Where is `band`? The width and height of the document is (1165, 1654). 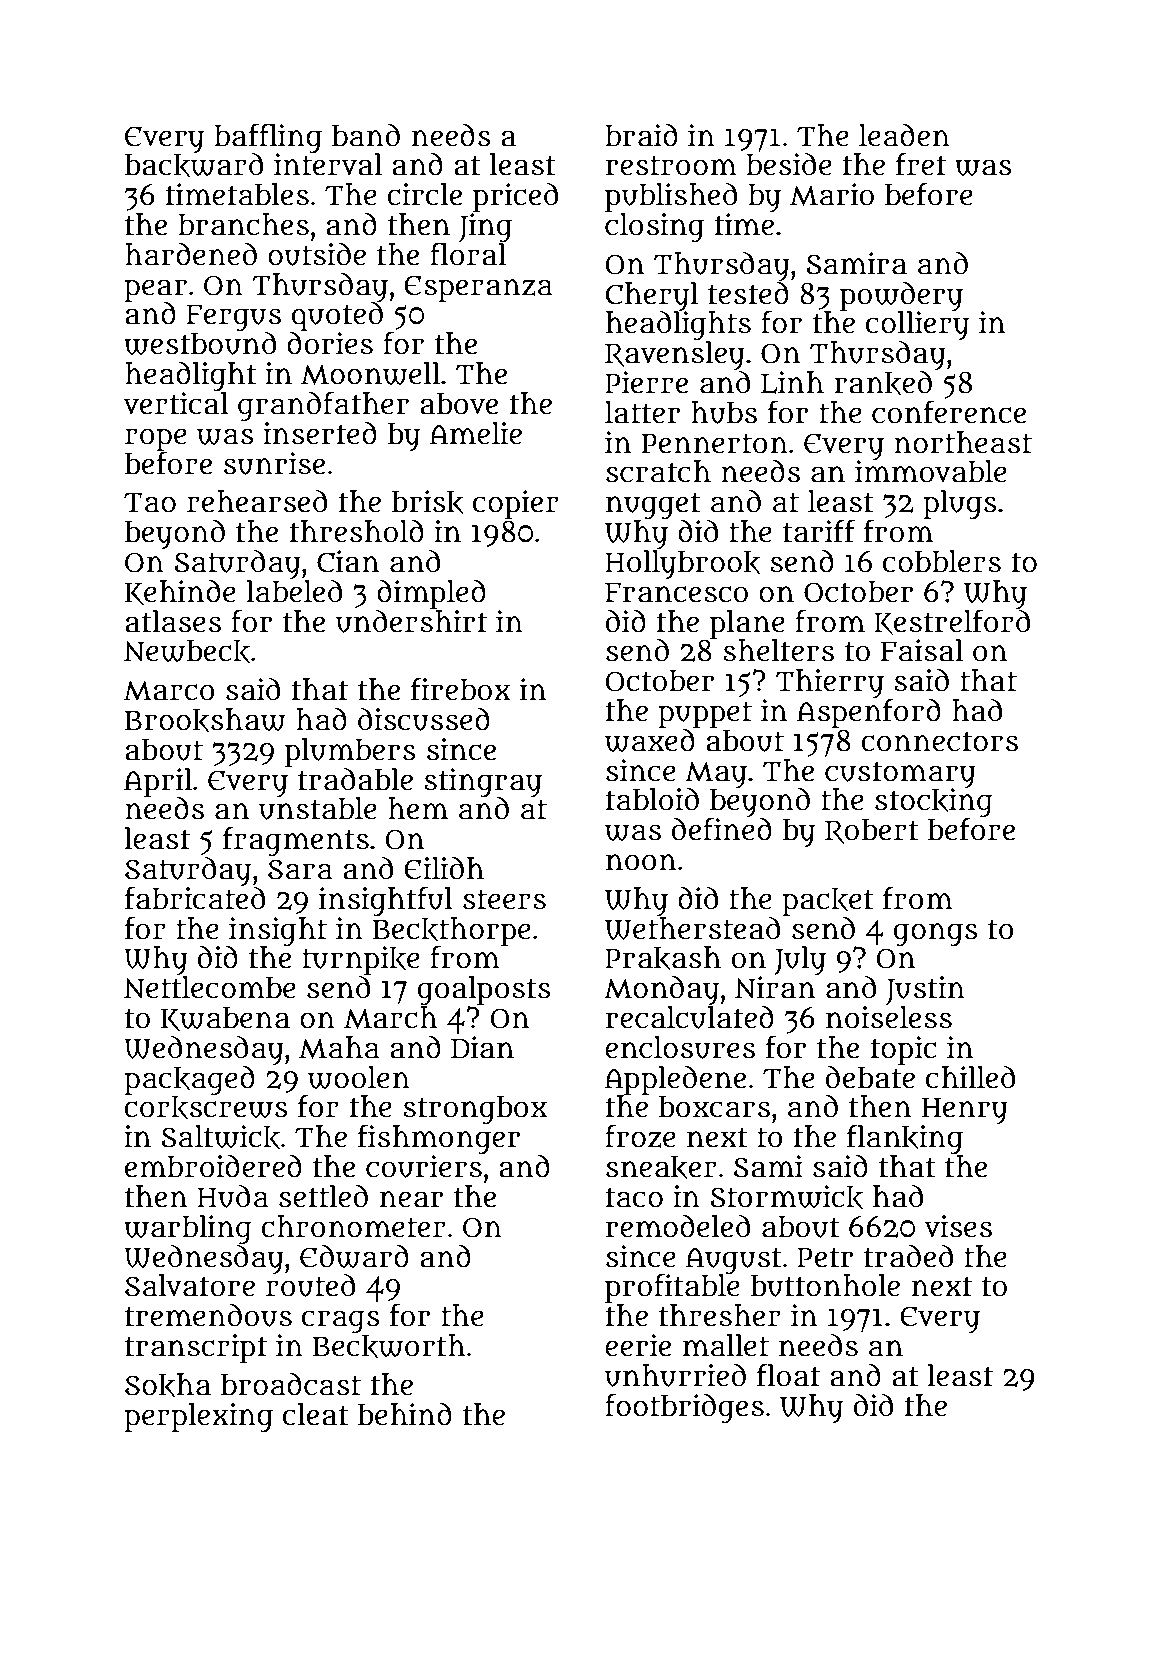 band is located at coordinates (366, 135).
